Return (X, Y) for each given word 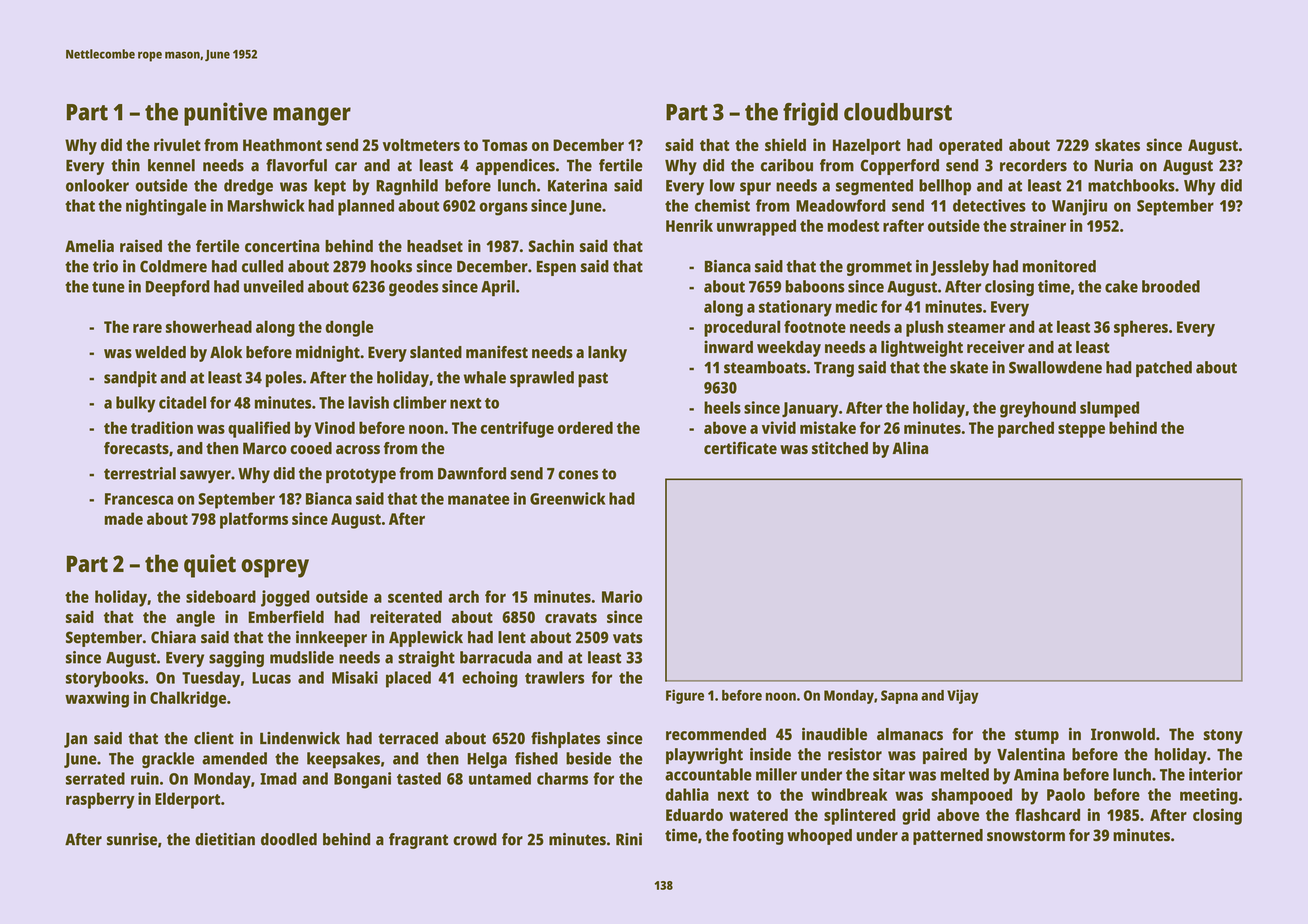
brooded (1171, 286)
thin (125, 165)
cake (1121, 286)
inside (770, 754)
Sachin (551, 245)
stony (1223, 736)
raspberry (100, 800)
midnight (328, 353)
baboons (815, 286)
